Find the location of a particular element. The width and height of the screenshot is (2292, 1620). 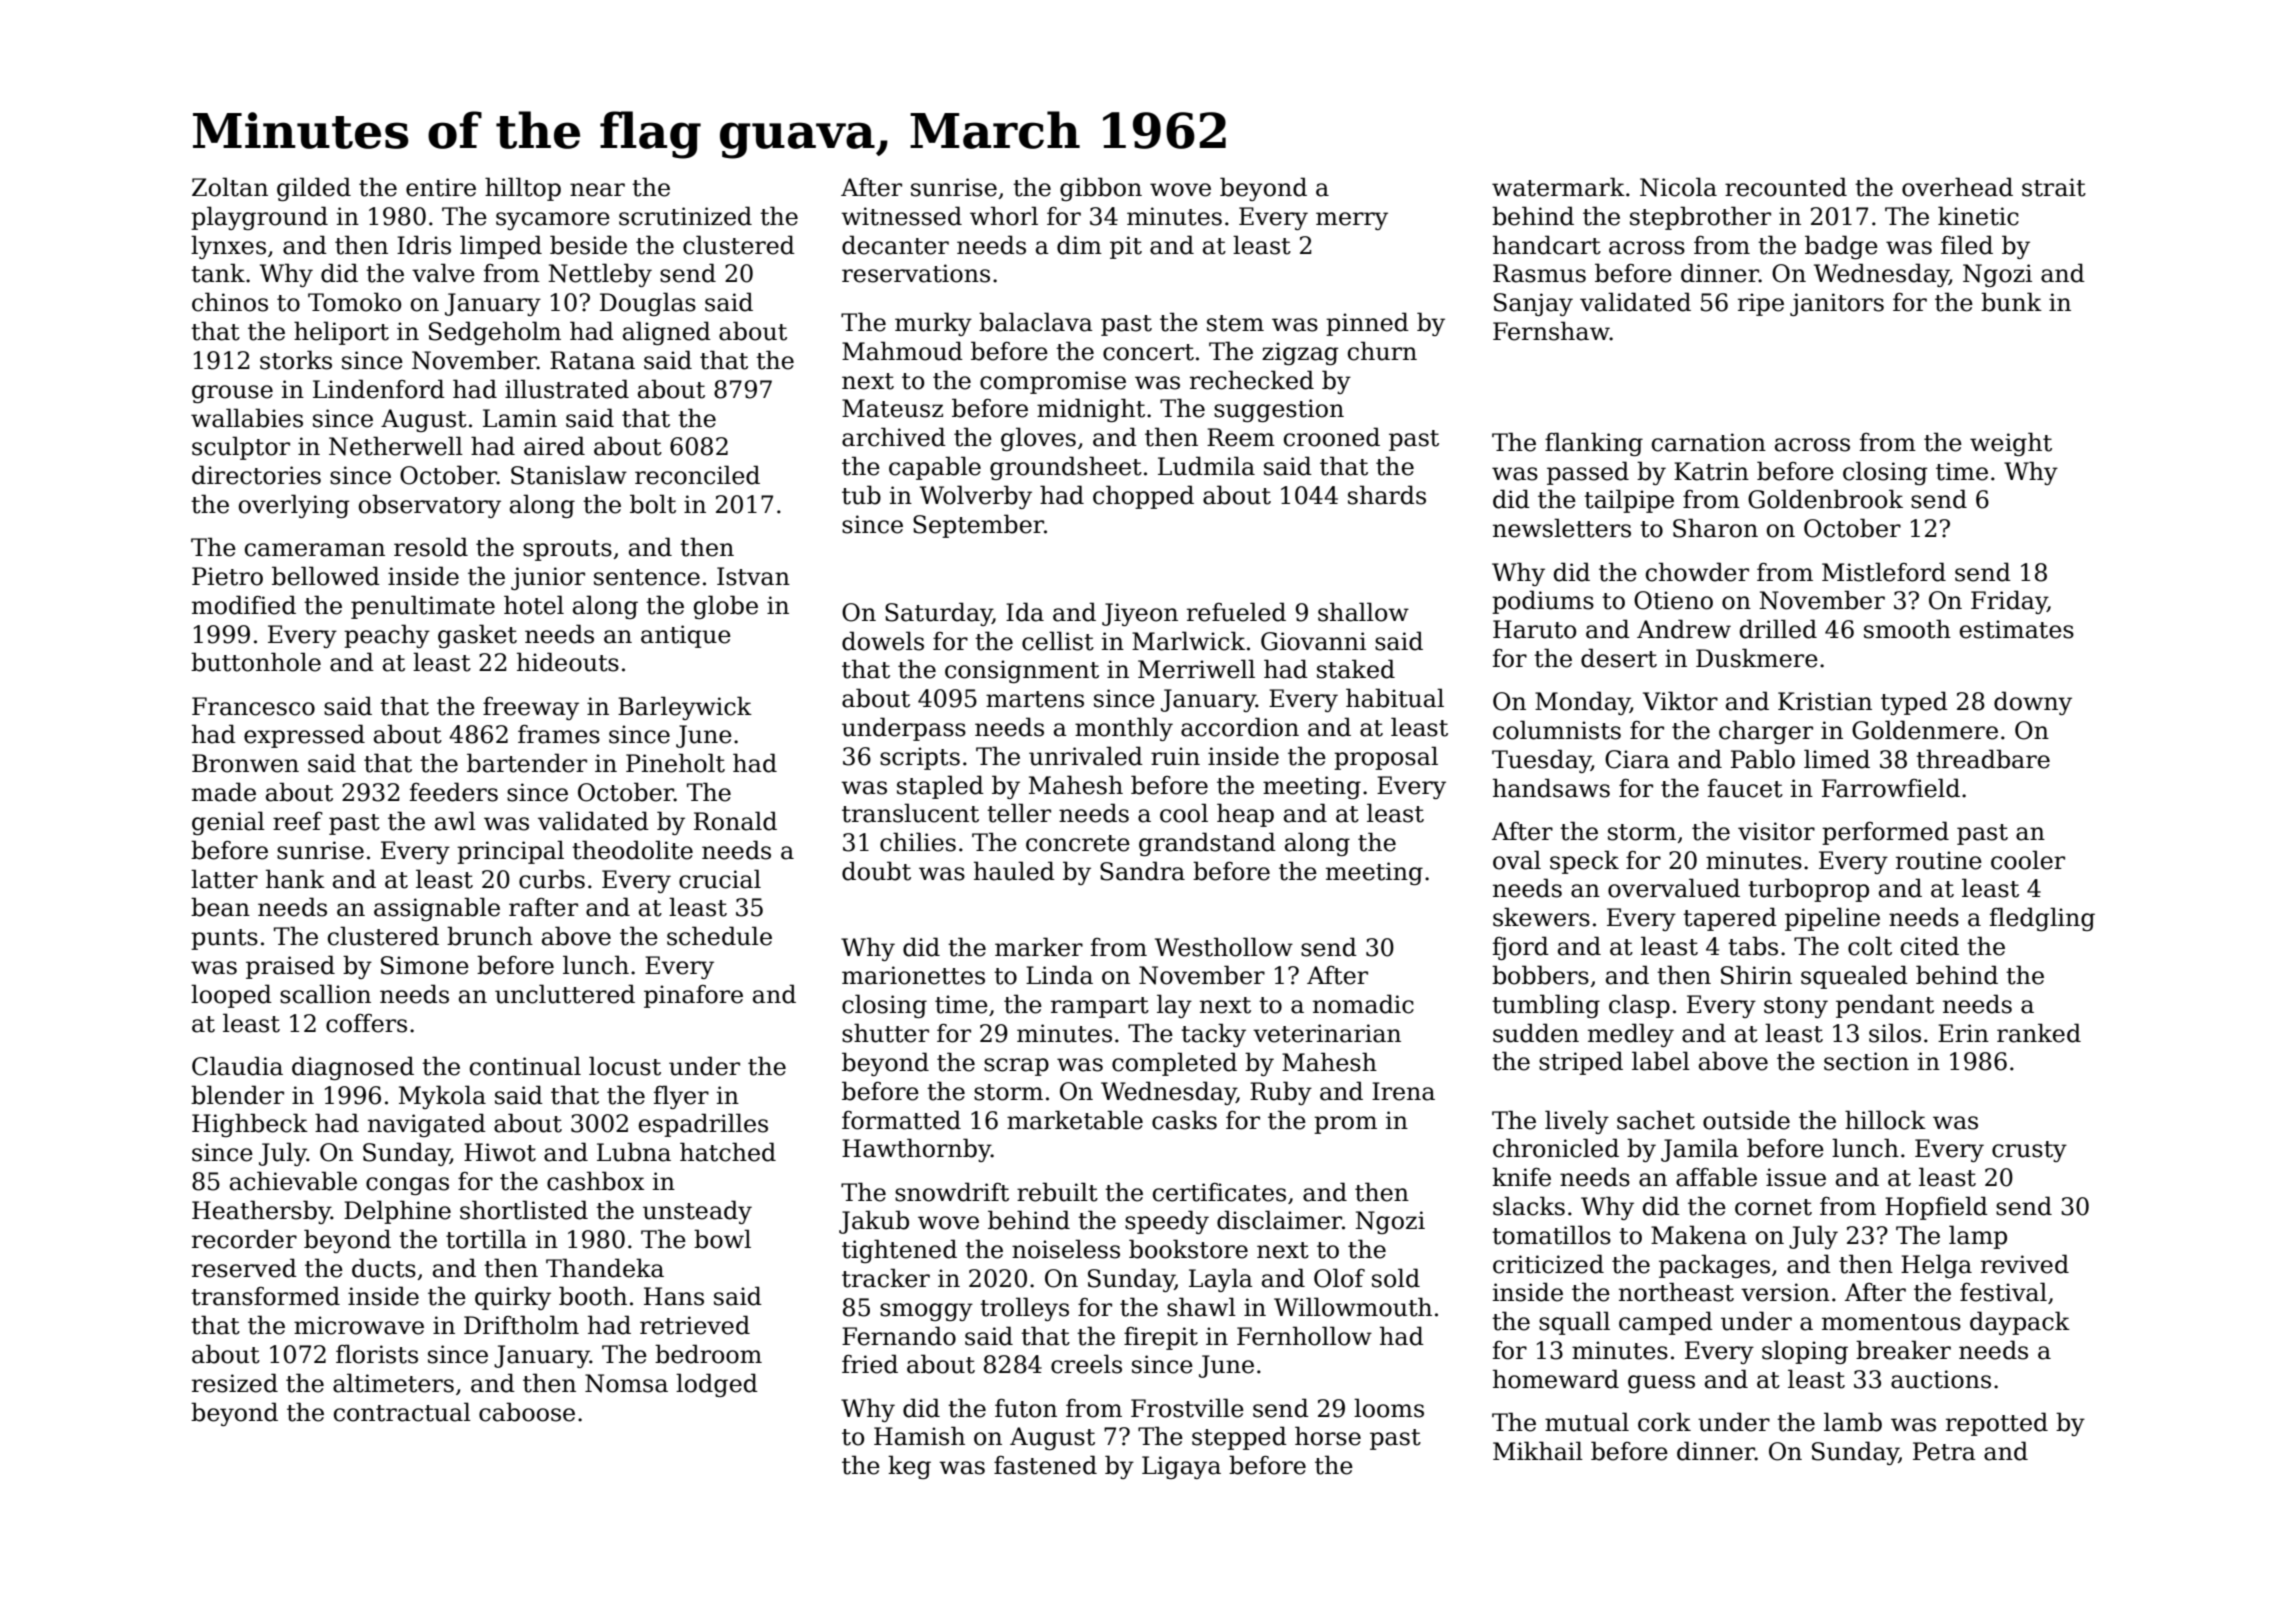

label is located at coordinates (1661, 1061).
